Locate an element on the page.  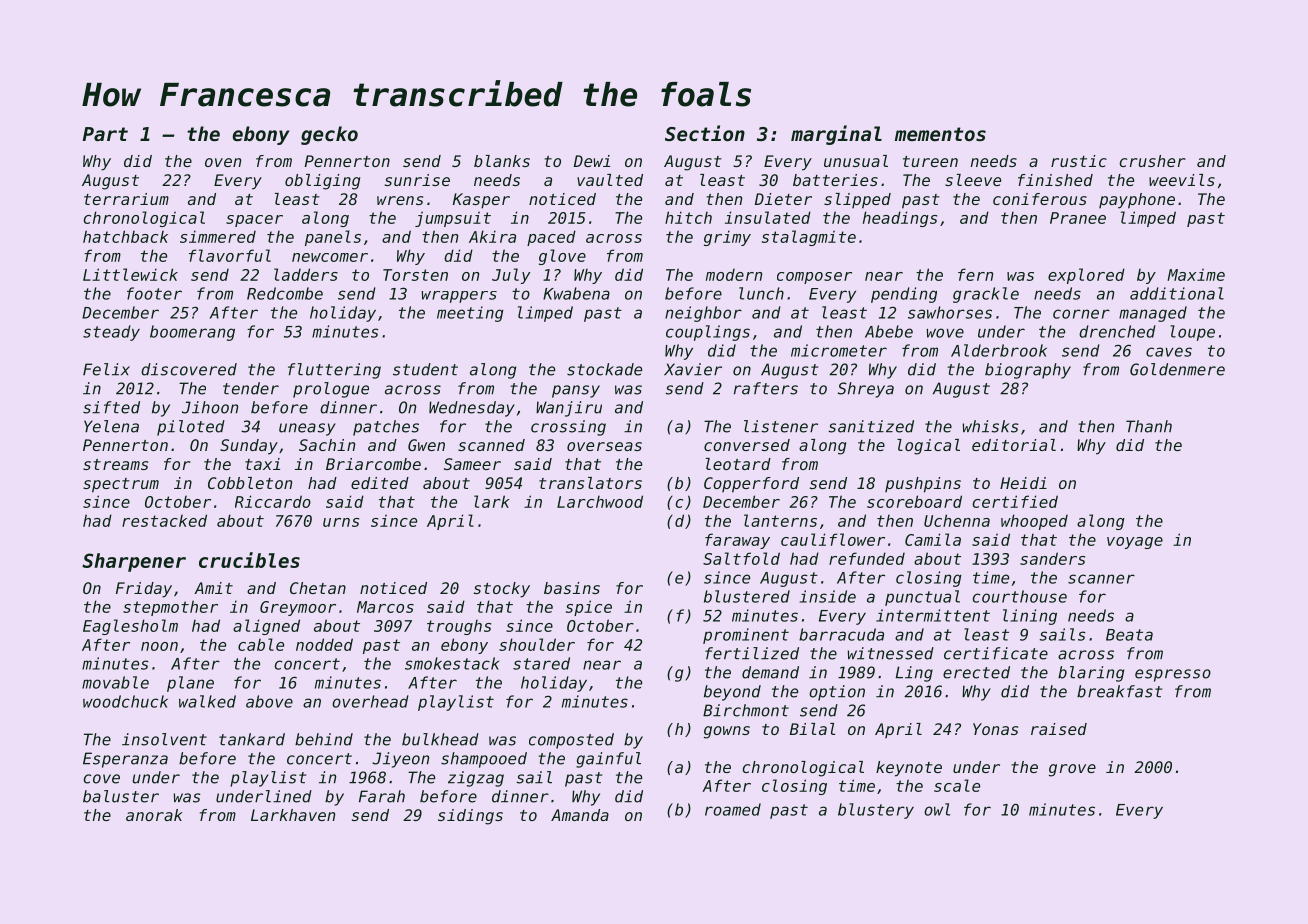
crucibles is located at coordinates (249, 560).
